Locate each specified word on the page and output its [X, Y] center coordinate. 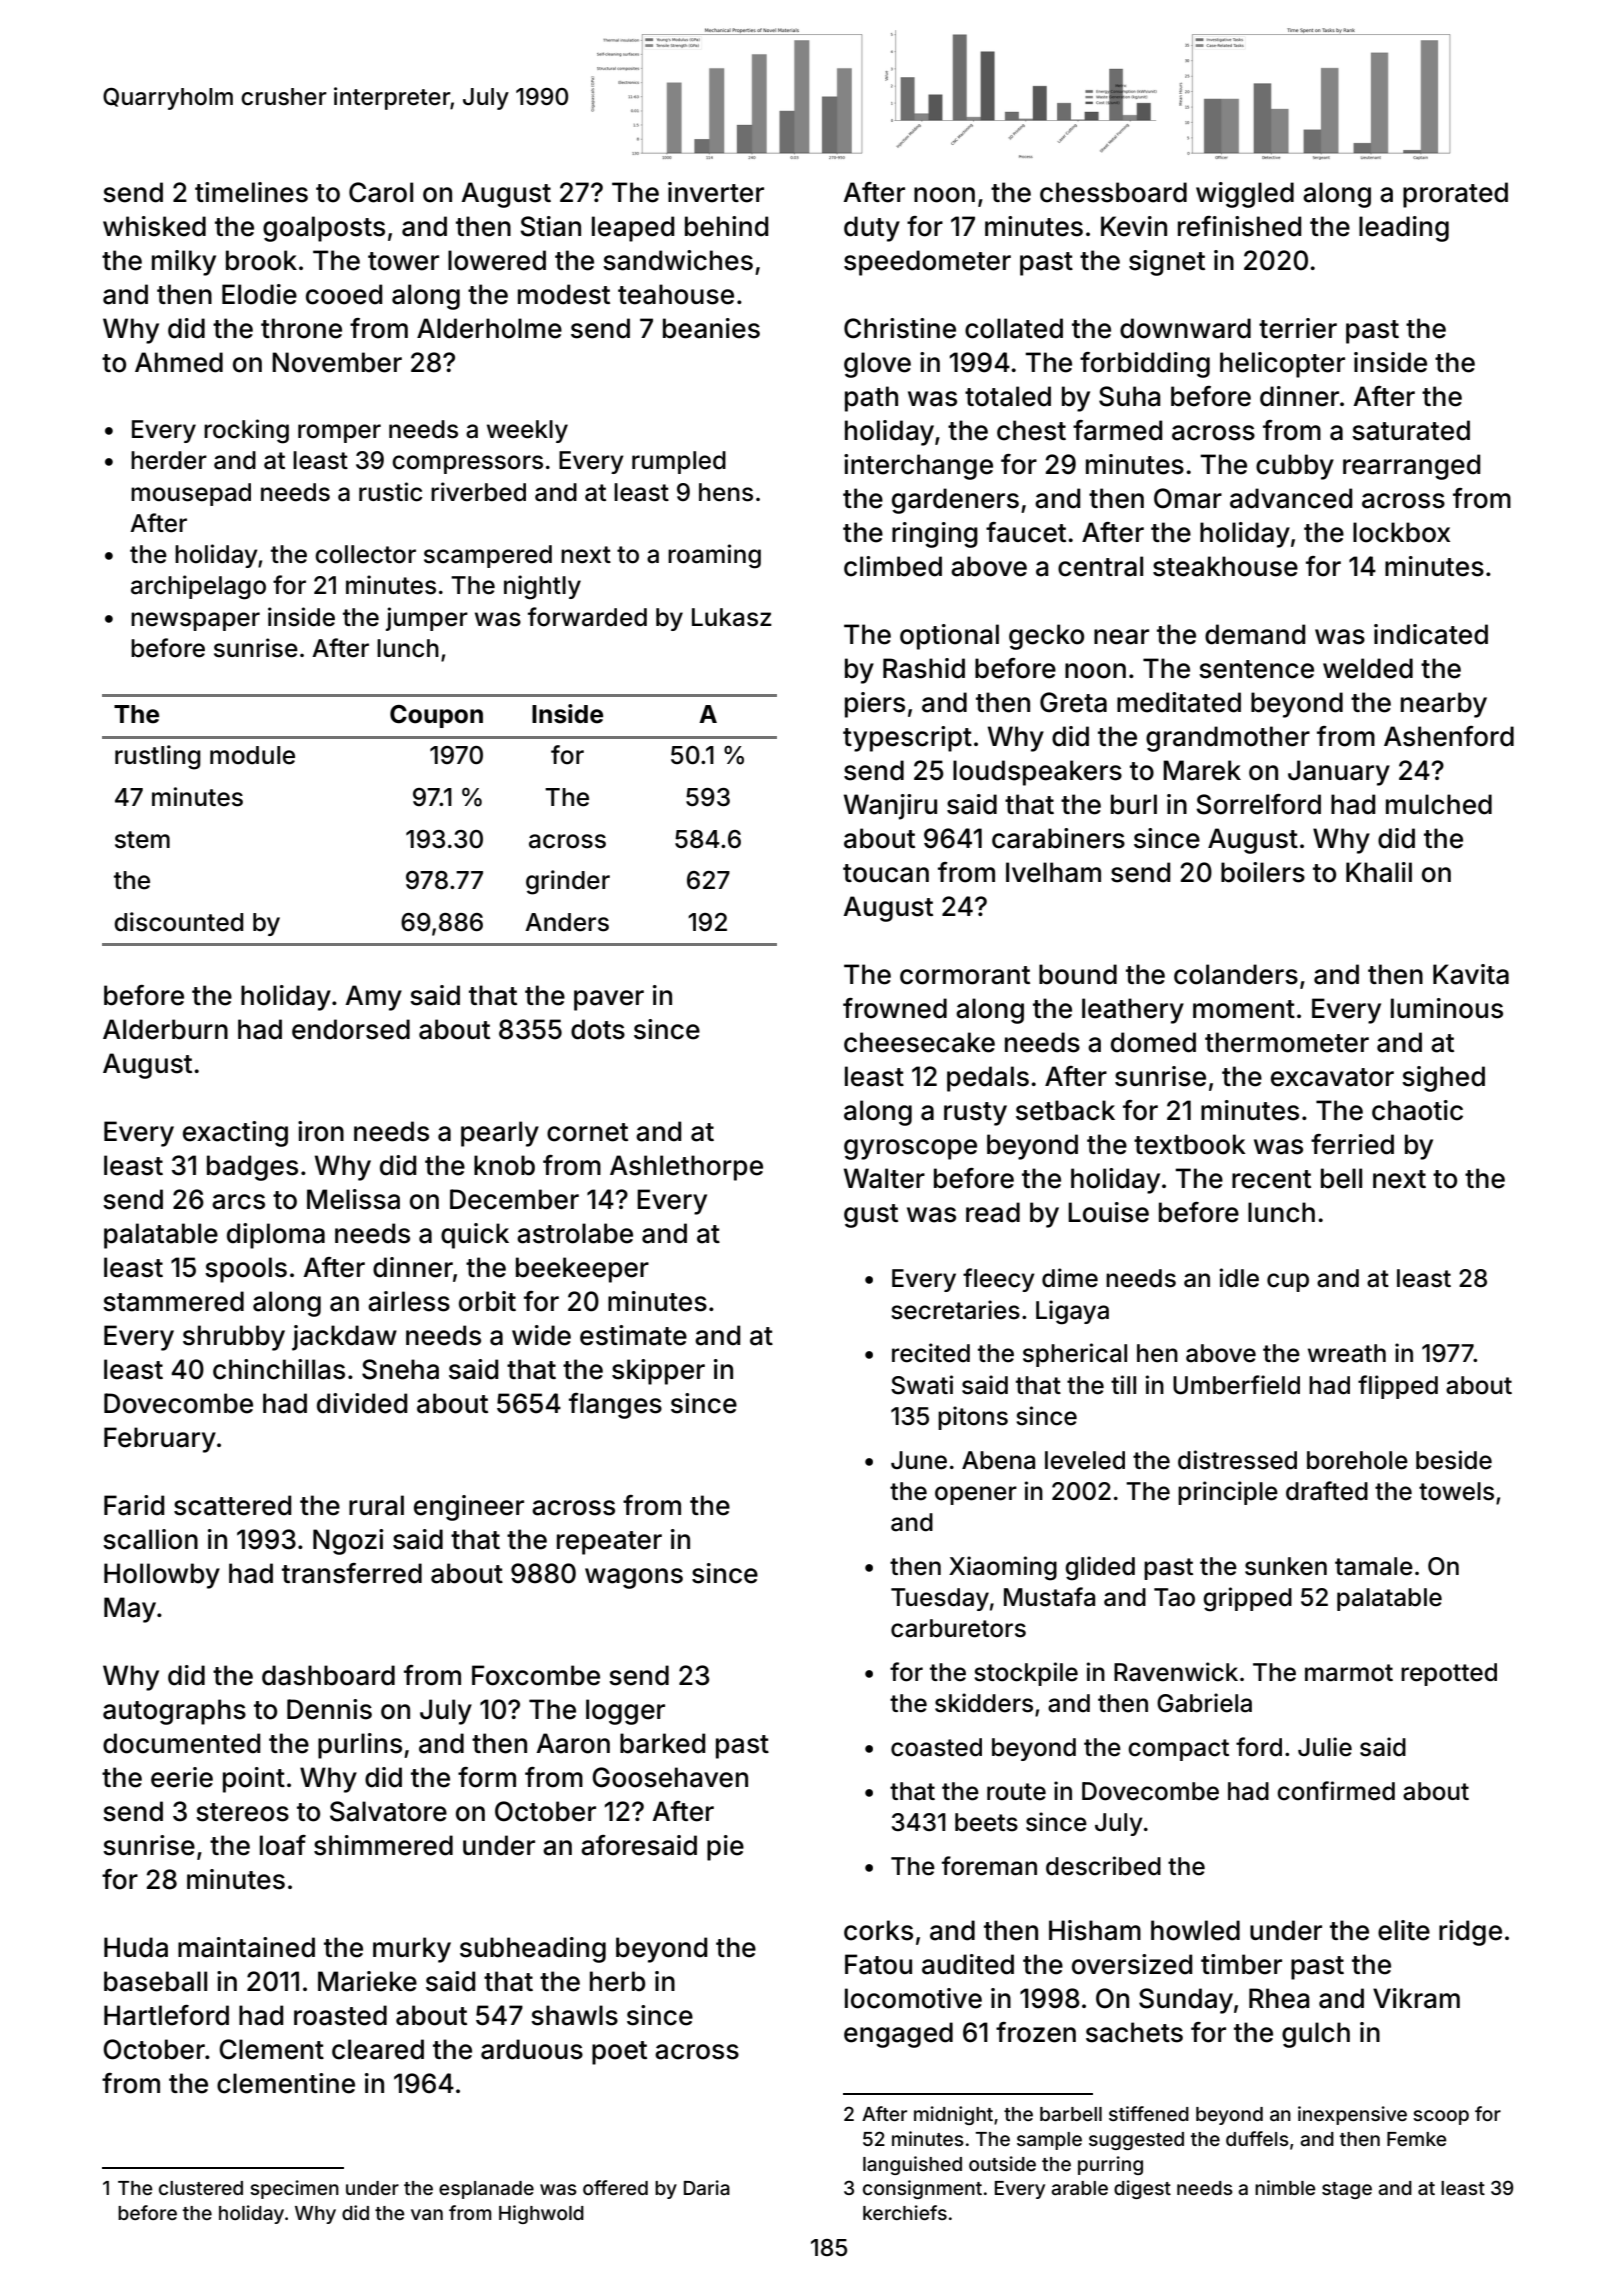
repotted [1449, 1674]
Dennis [329, 1709]
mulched [1439, 804]
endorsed [351, 1029]
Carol [381, 192]
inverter [716, 192]
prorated [1455, 195]
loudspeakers [1037, 773]
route [1016, 1792]
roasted [340, 2015]
